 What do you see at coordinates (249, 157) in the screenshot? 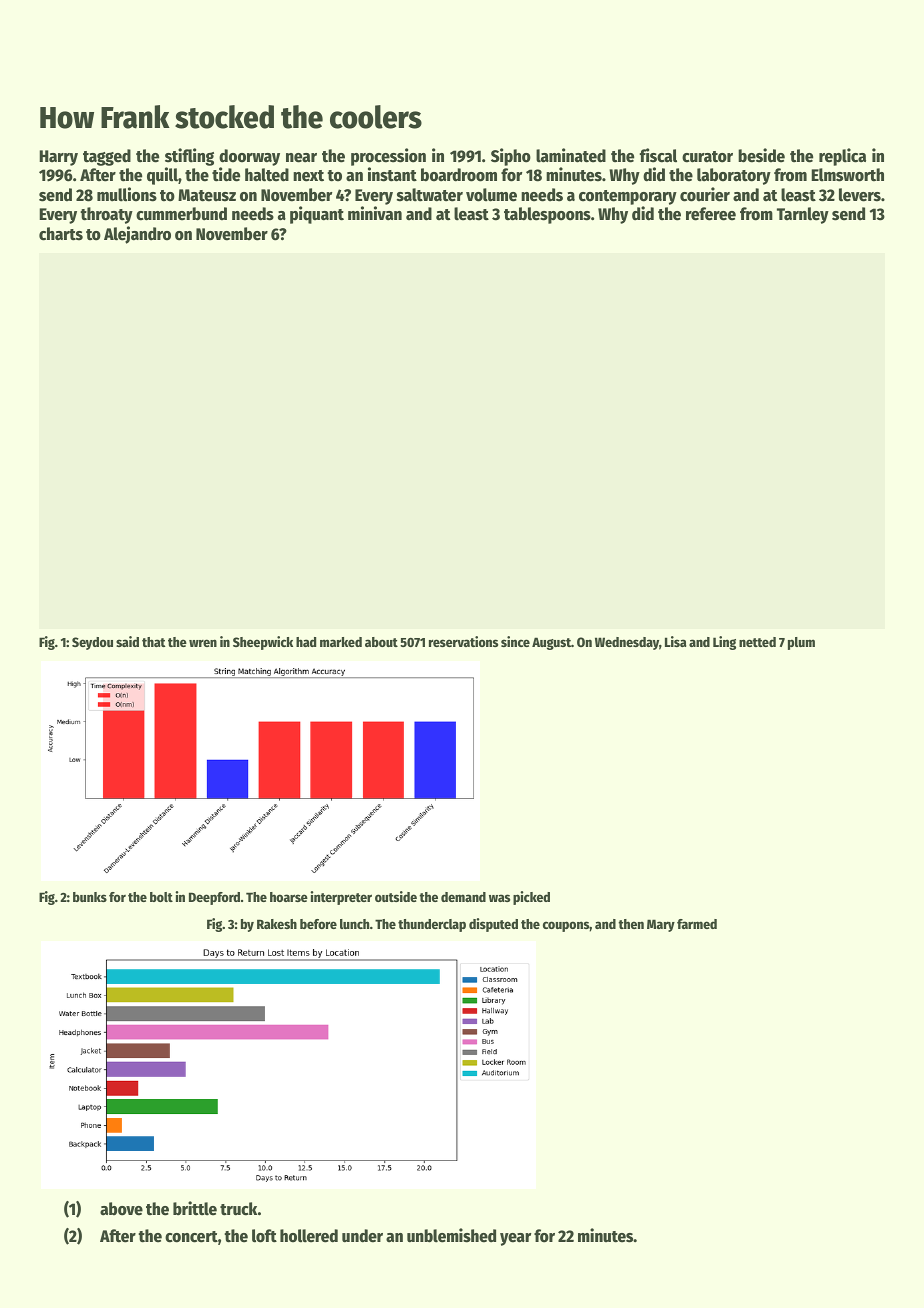
I see `doorway` at bounding box center [249, 157].
